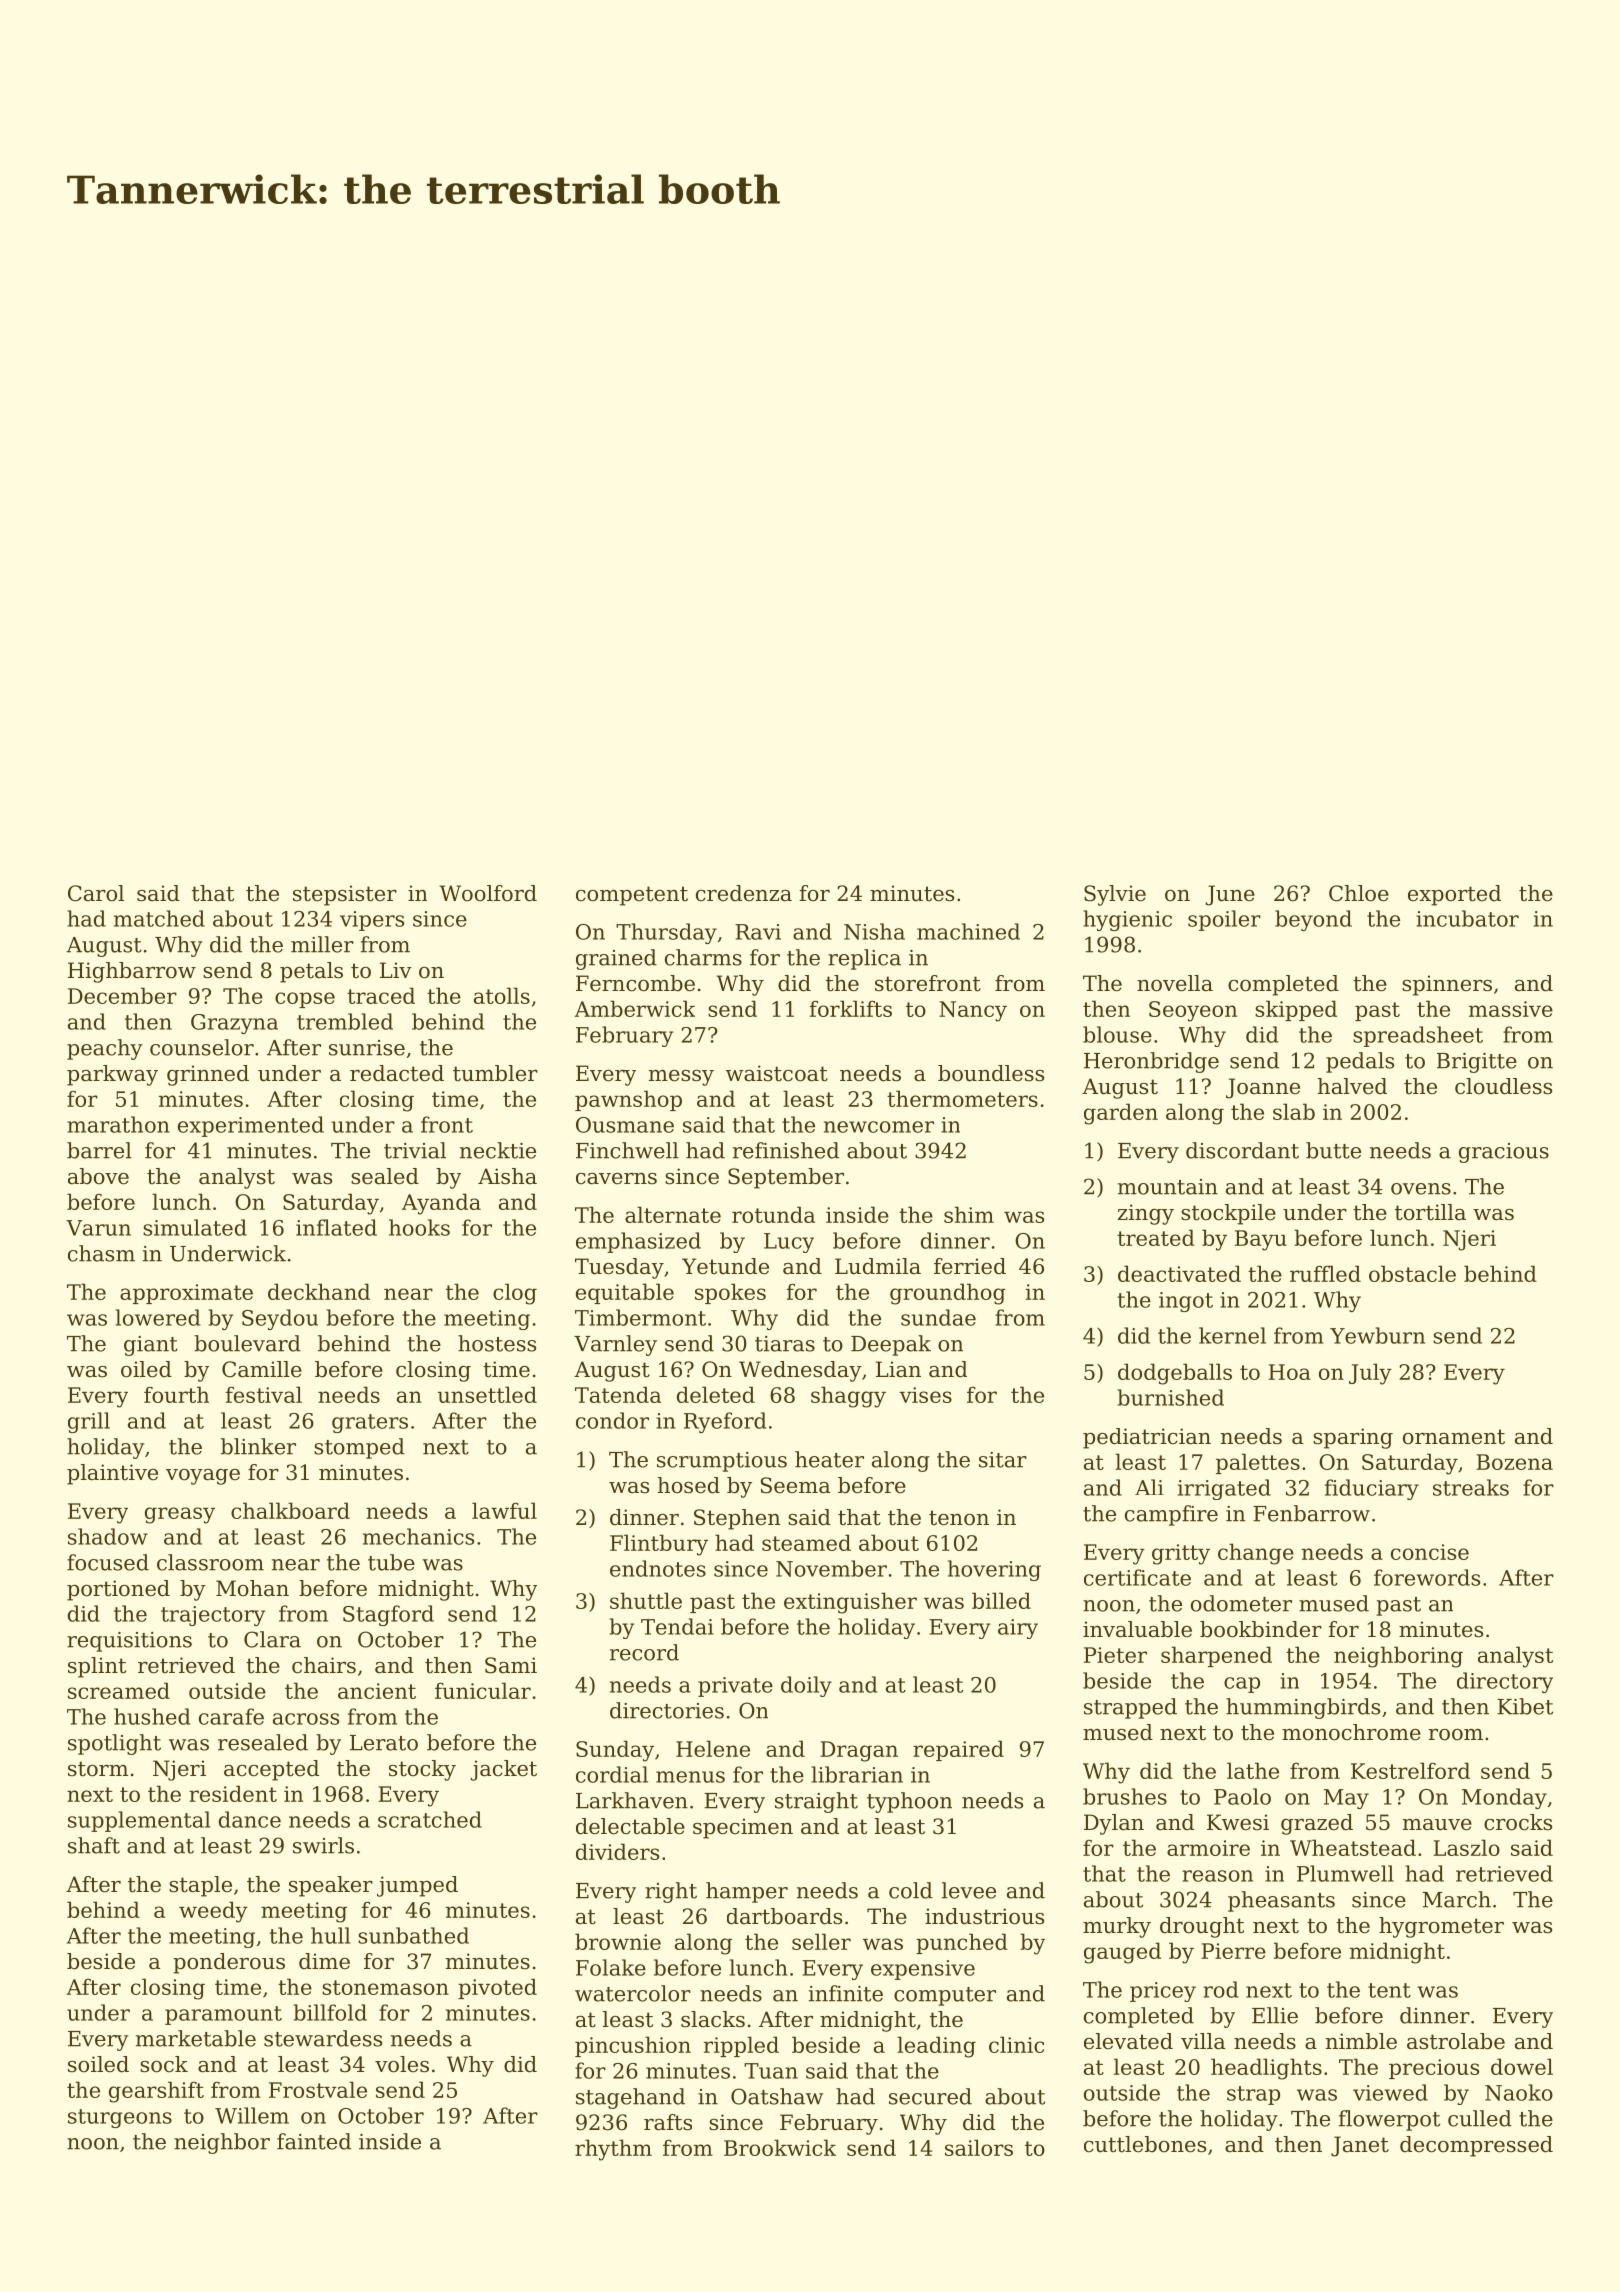  What do you see at coordinates (139, 1821) in the image?
I see `supplemental` at bounding box center [139, 1821].
